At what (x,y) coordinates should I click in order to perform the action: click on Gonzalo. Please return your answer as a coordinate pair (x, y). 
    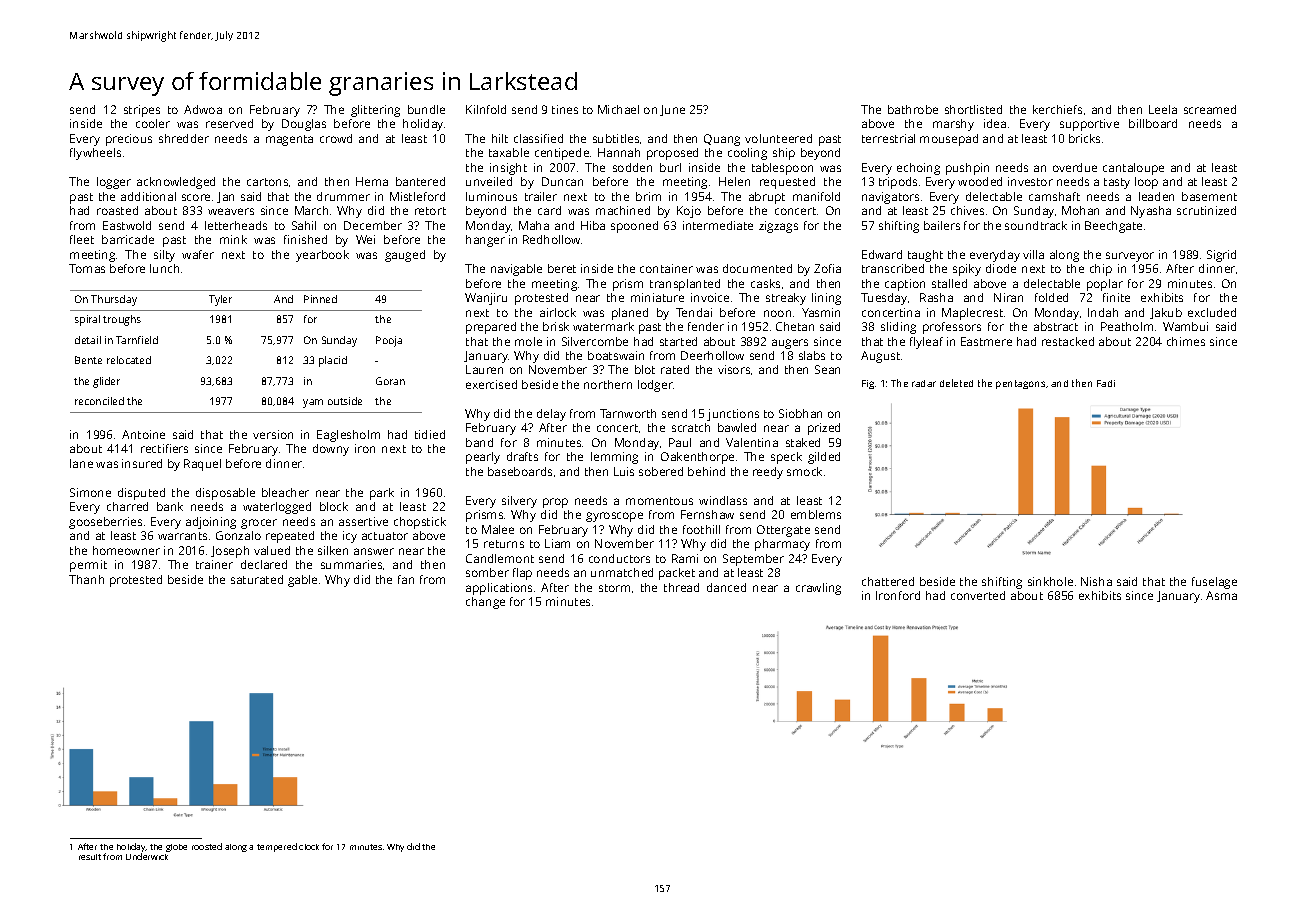
    Looking at the image, I should click on (238, 535).
